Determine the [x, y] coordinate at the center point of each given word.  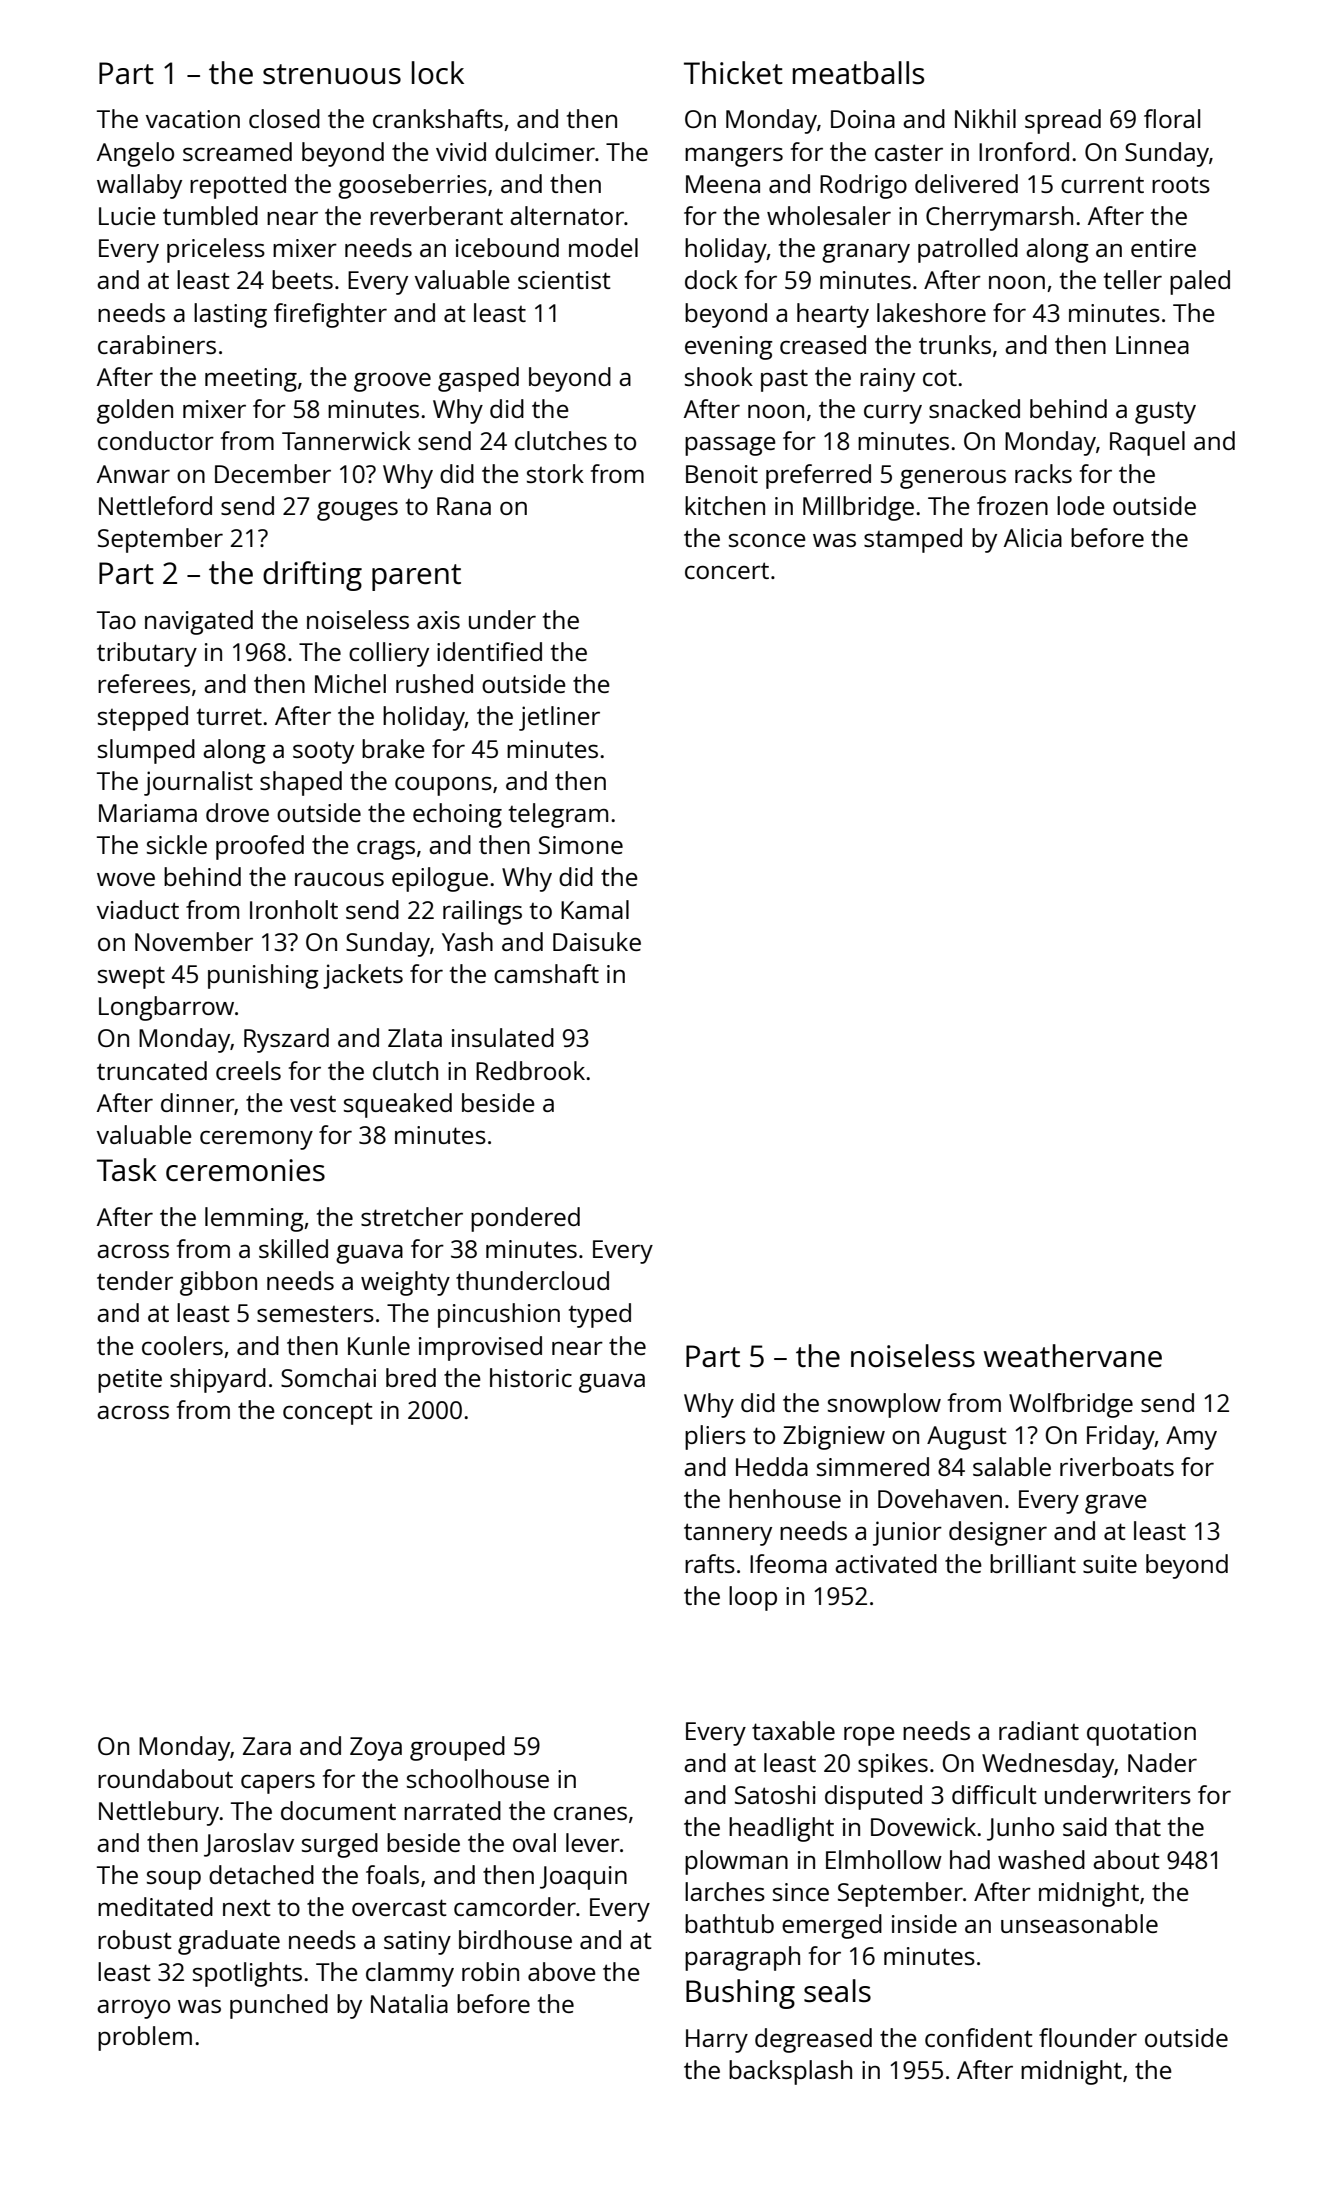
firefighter [330, 315]
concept [328, 1413]
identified [489, 651]
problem [145, 2038]
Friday [1121, 1437]
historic [531, 1377]
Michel [350, 683]
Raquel [1147, 443]
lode [1081, 505]
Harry [717, 2041]
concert [727, 570]
